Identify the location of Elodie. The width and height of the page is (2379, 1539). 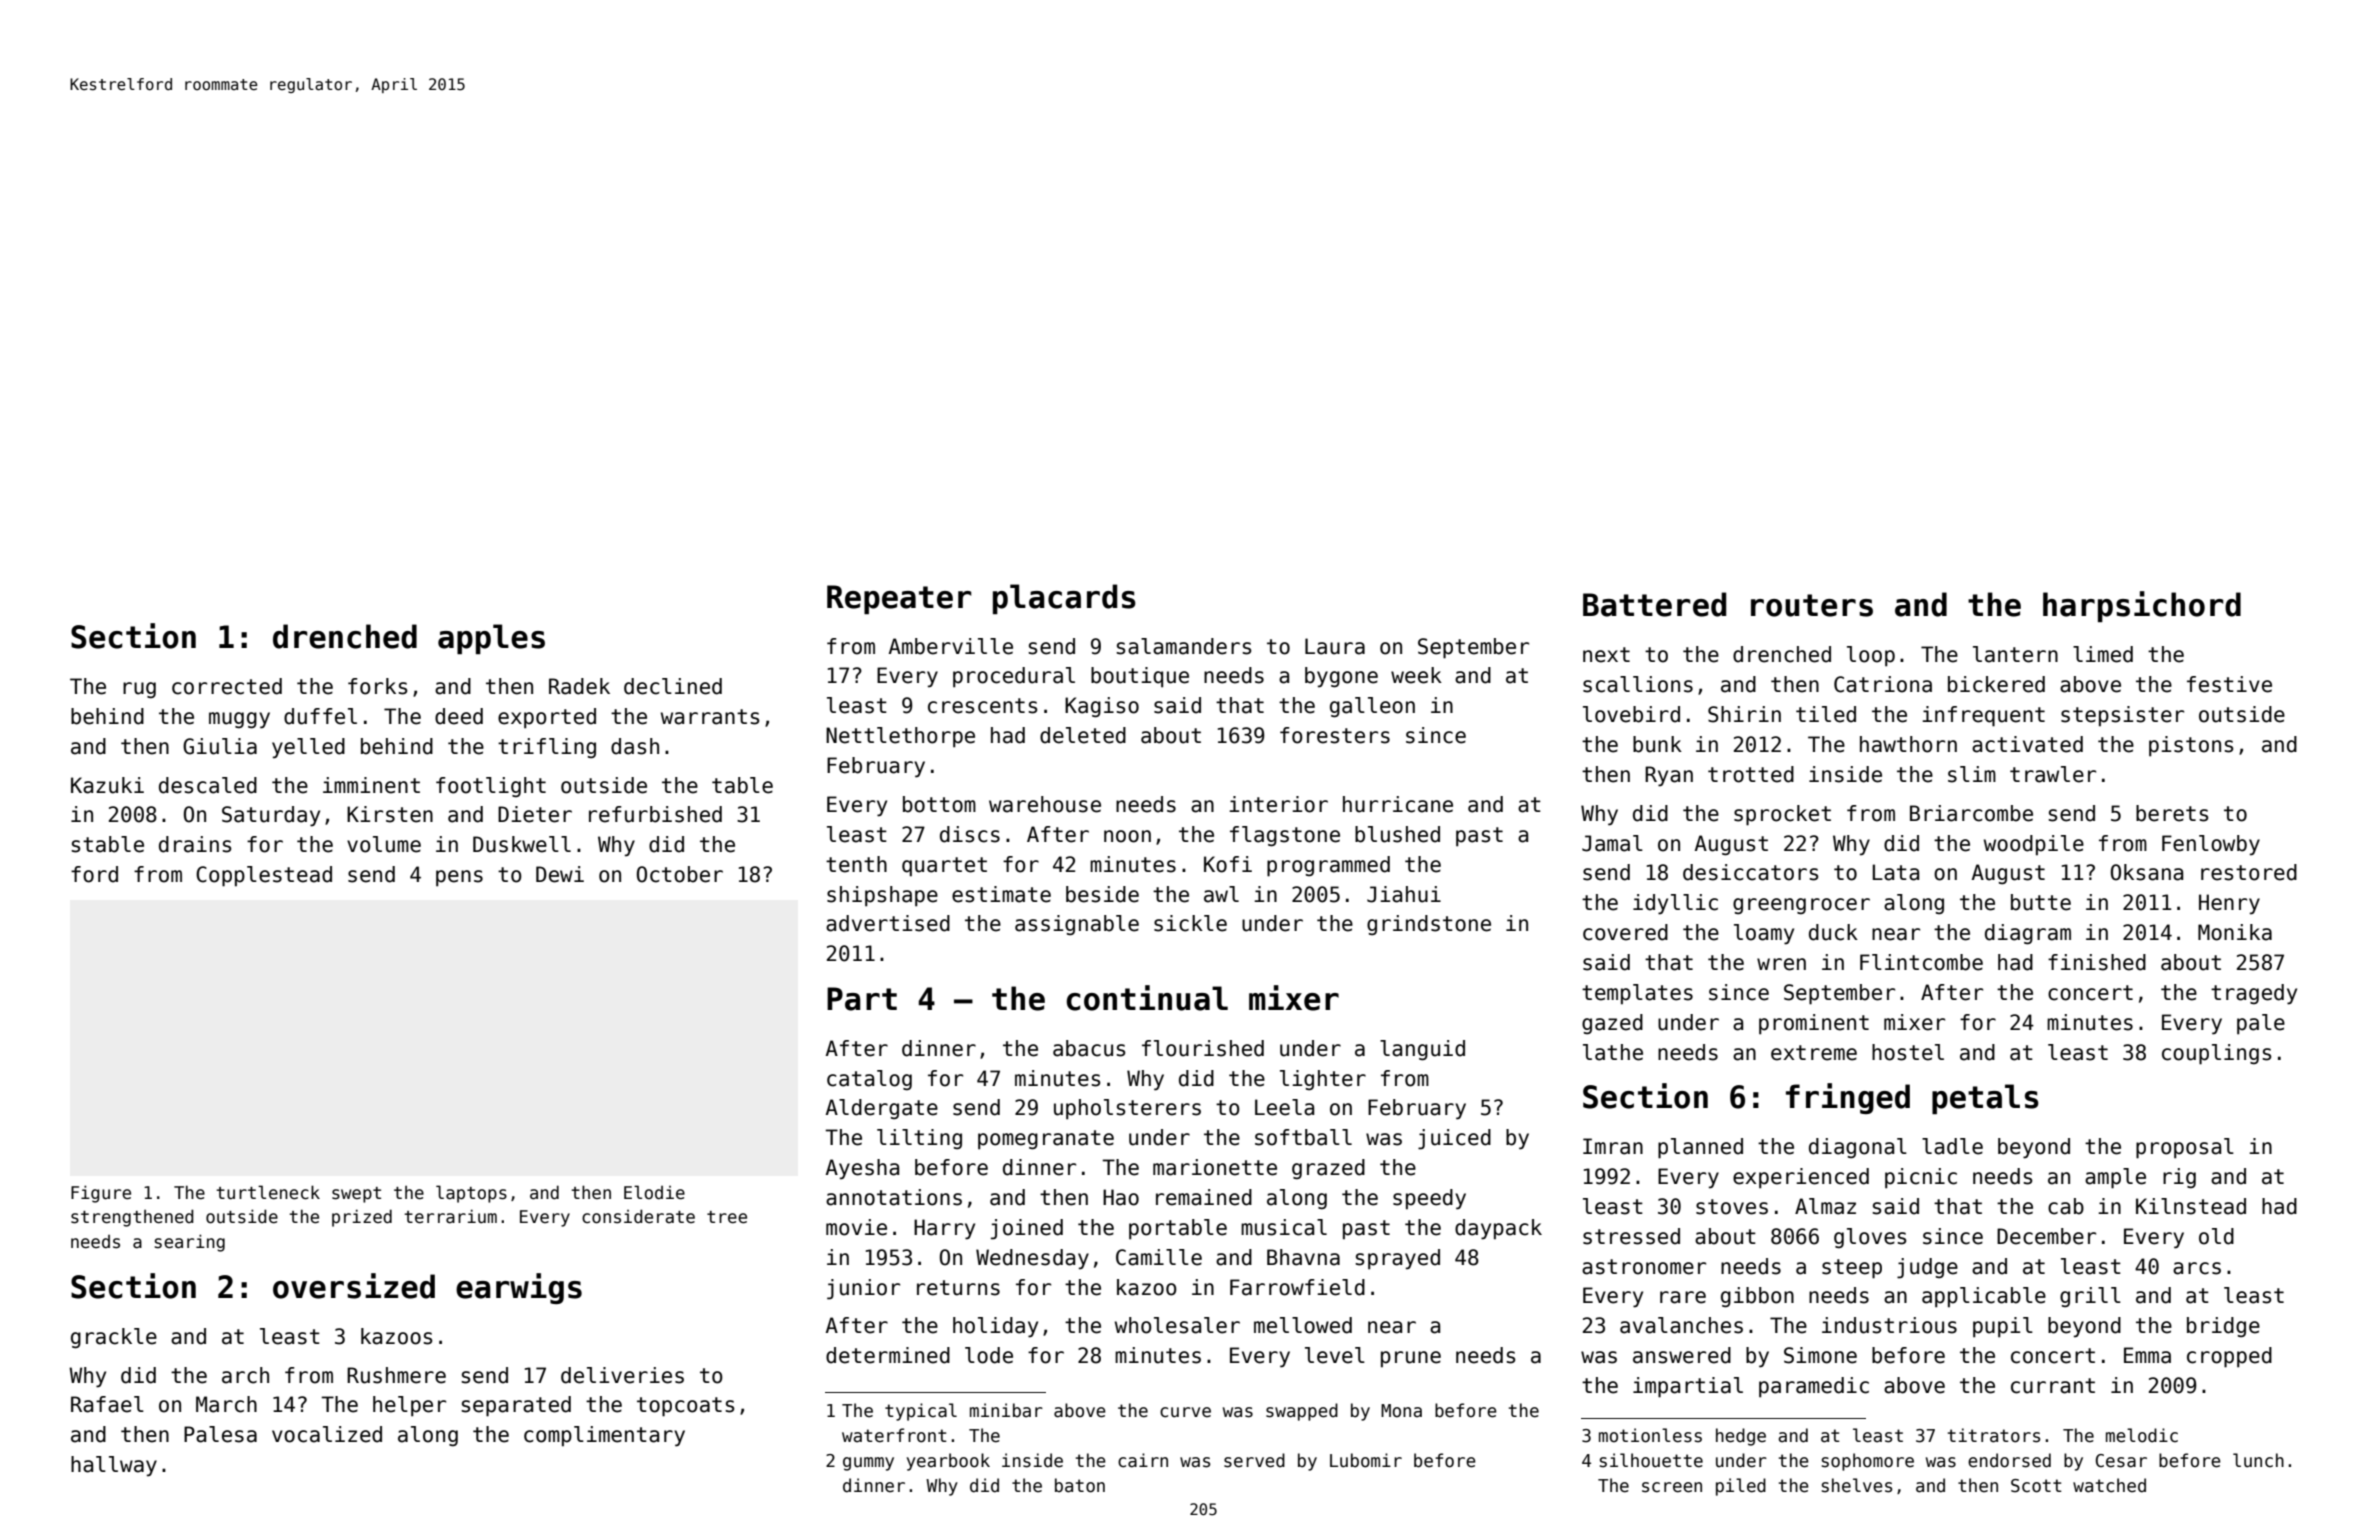
(654, 1192).
